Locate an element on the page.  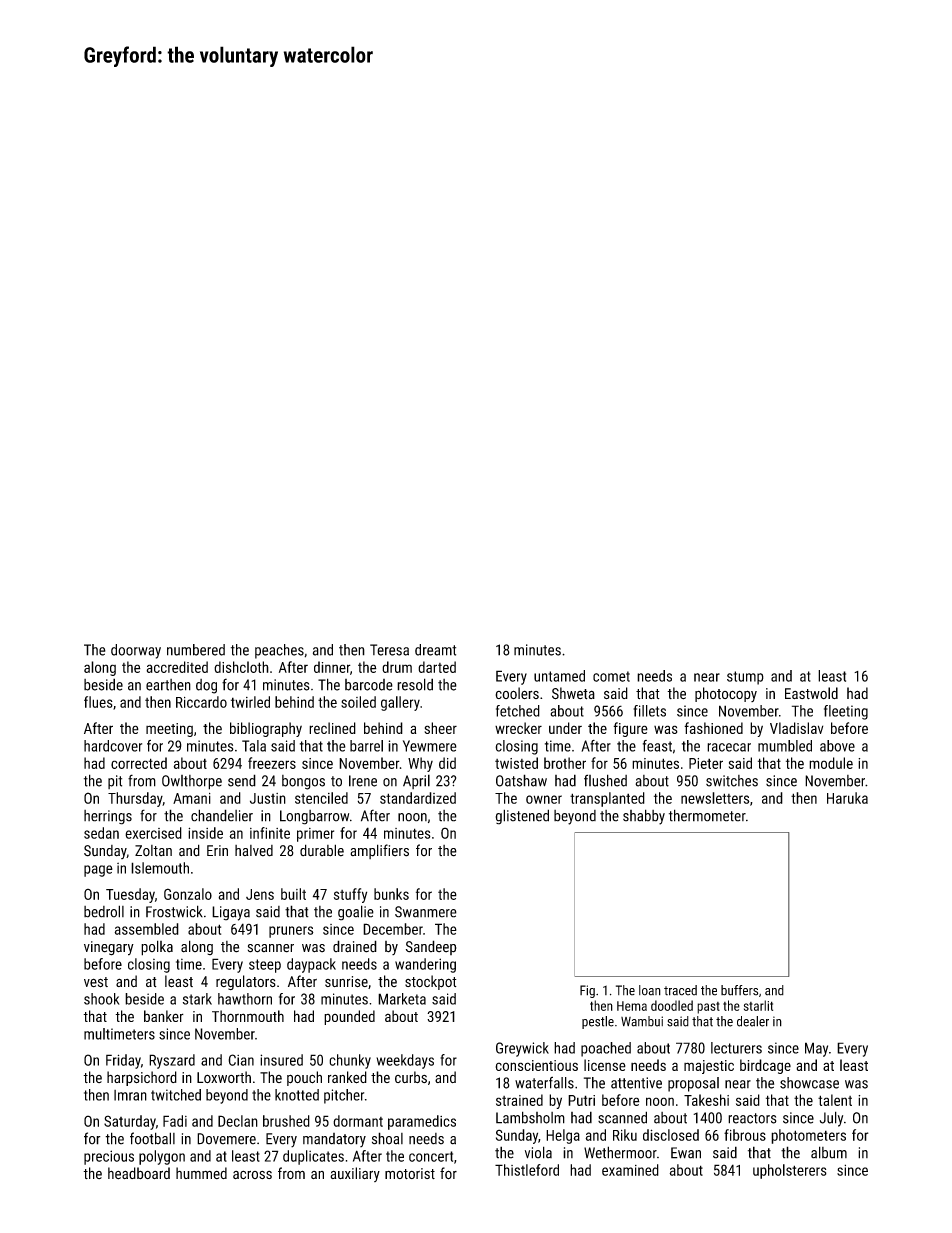
racecar is located at coordinates (729, 747).
